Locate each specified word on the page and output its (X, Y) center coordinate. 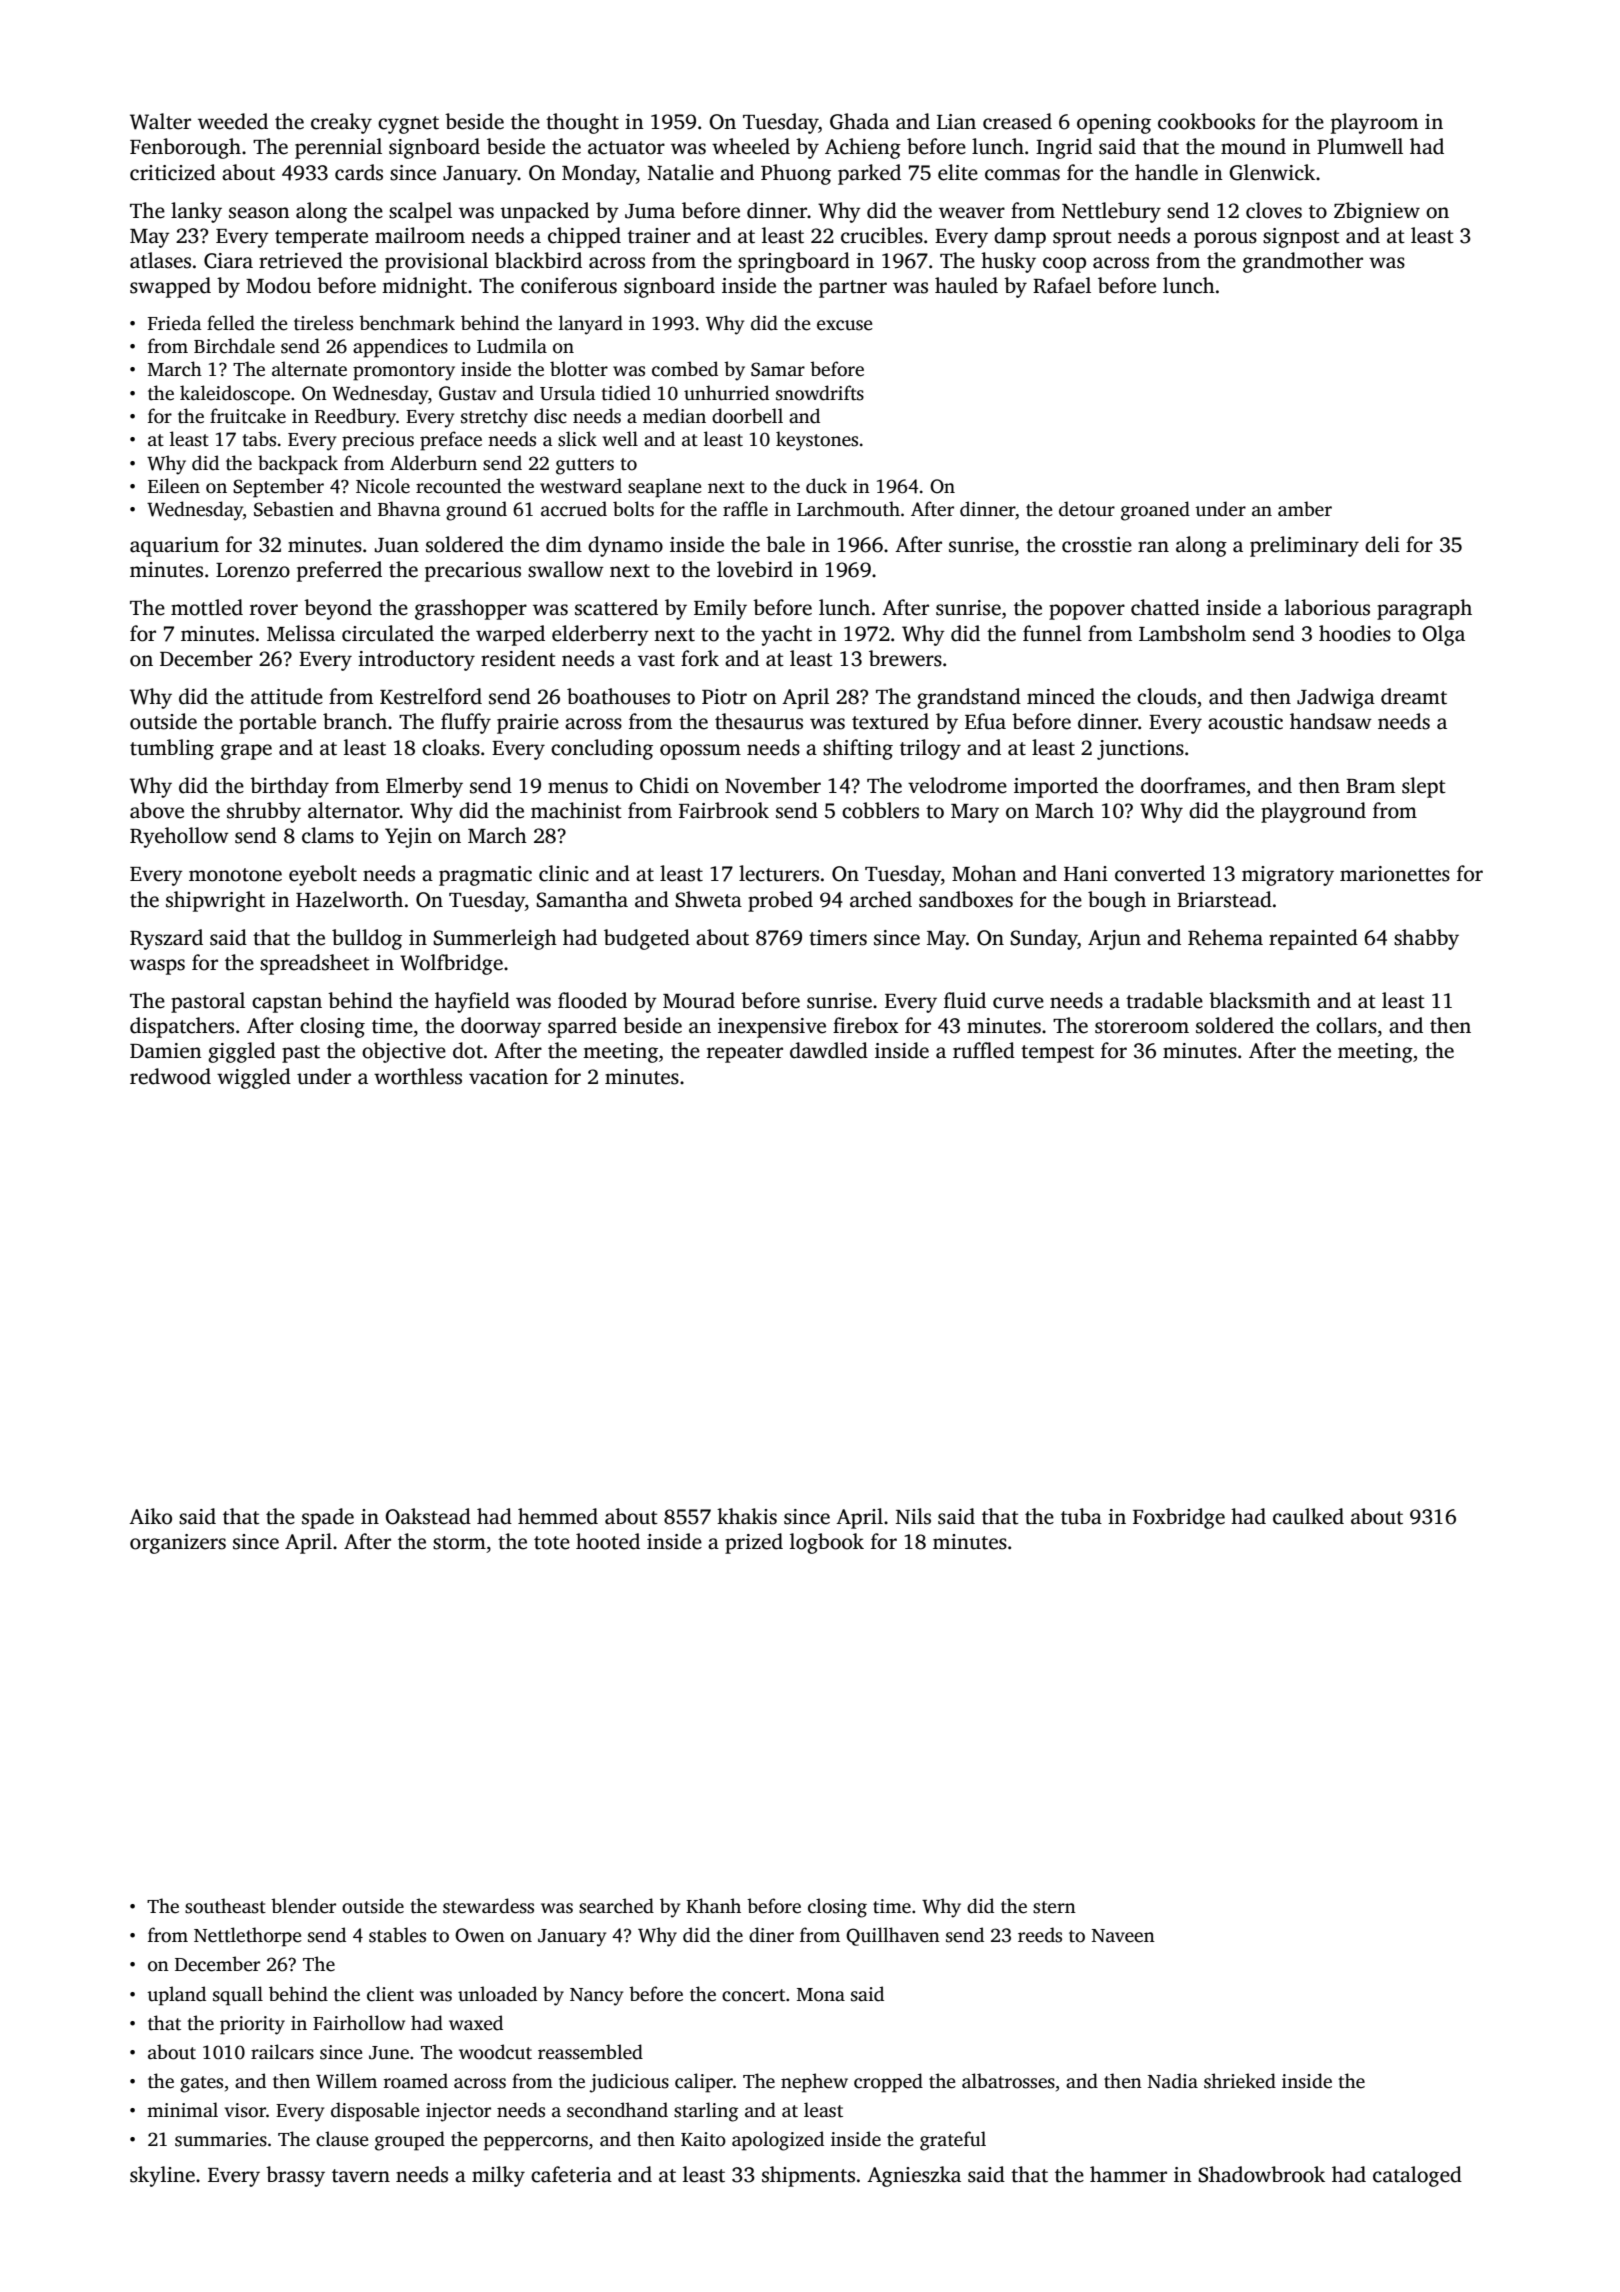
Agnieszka (914, 2176)
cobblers (880, 810)
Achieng (863, 148)
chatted (1165, 607)
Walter (160, 121)
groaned (1155, 511)
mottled (207, 607)
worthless (418, 1076)
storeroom (1142, 1027)
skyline (162, 2176)
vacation (508, 1077)
